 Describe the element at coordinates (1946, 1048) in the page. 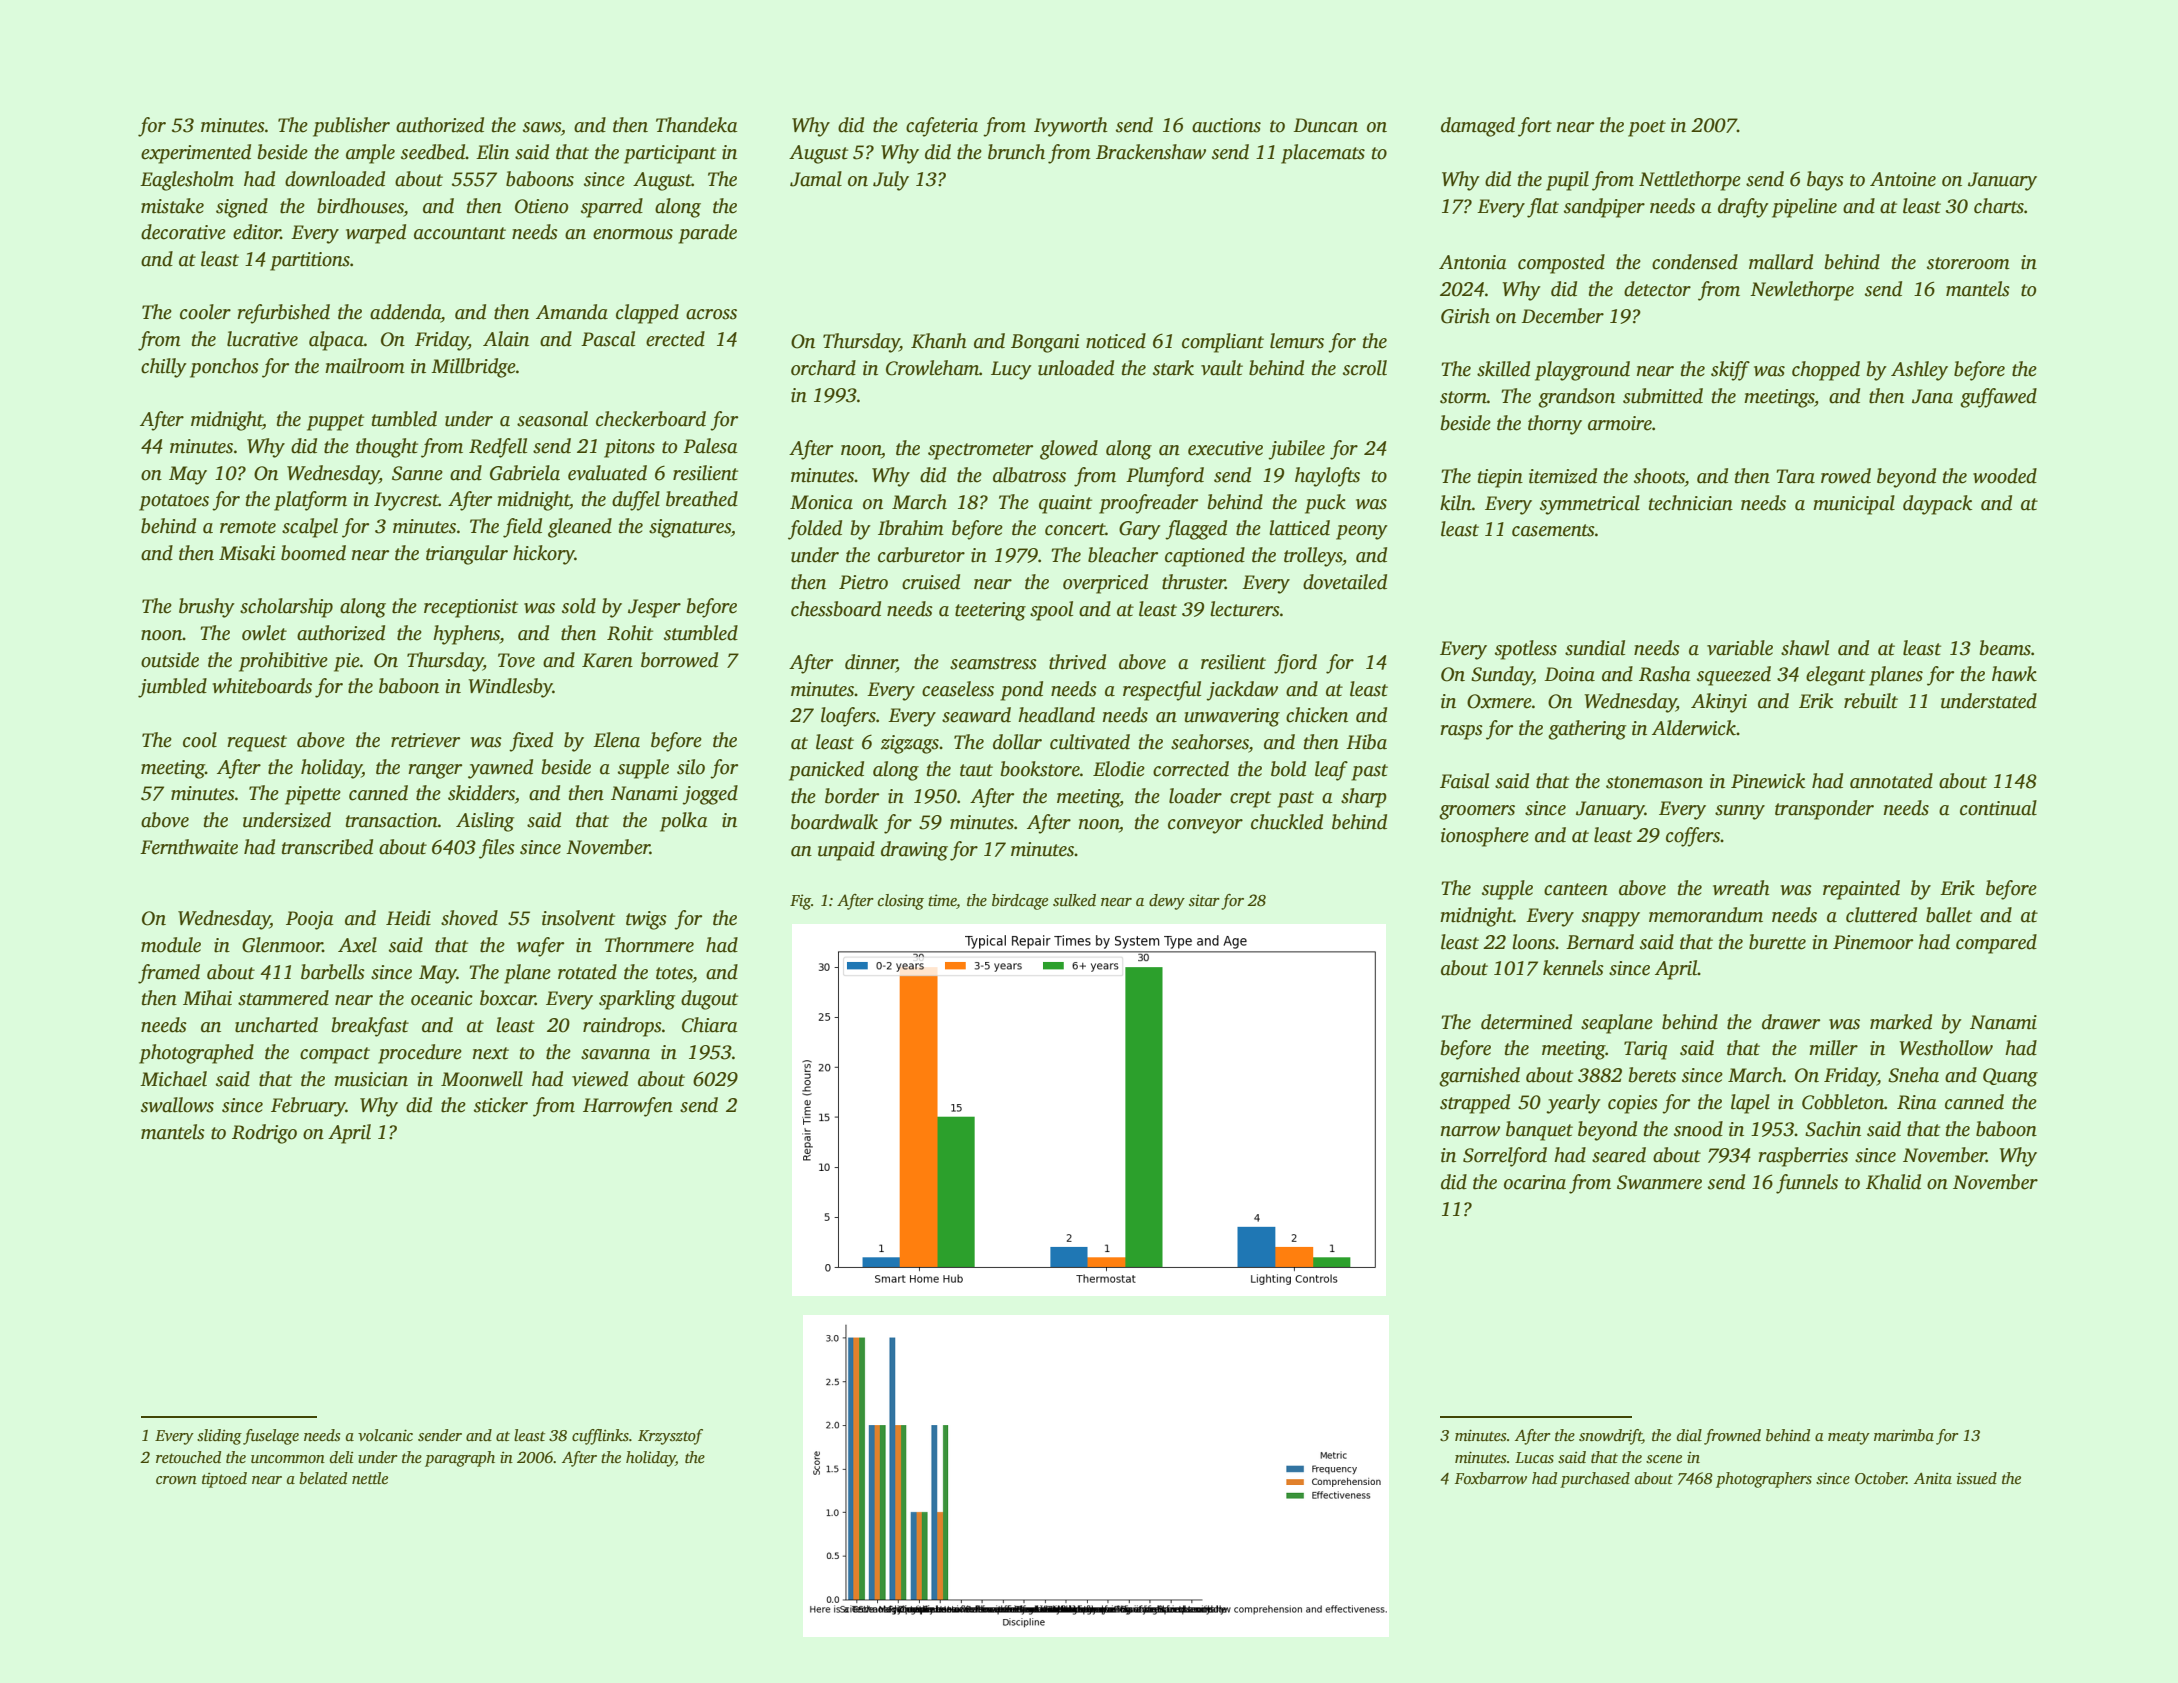

I see `Westhollow` at that location.
